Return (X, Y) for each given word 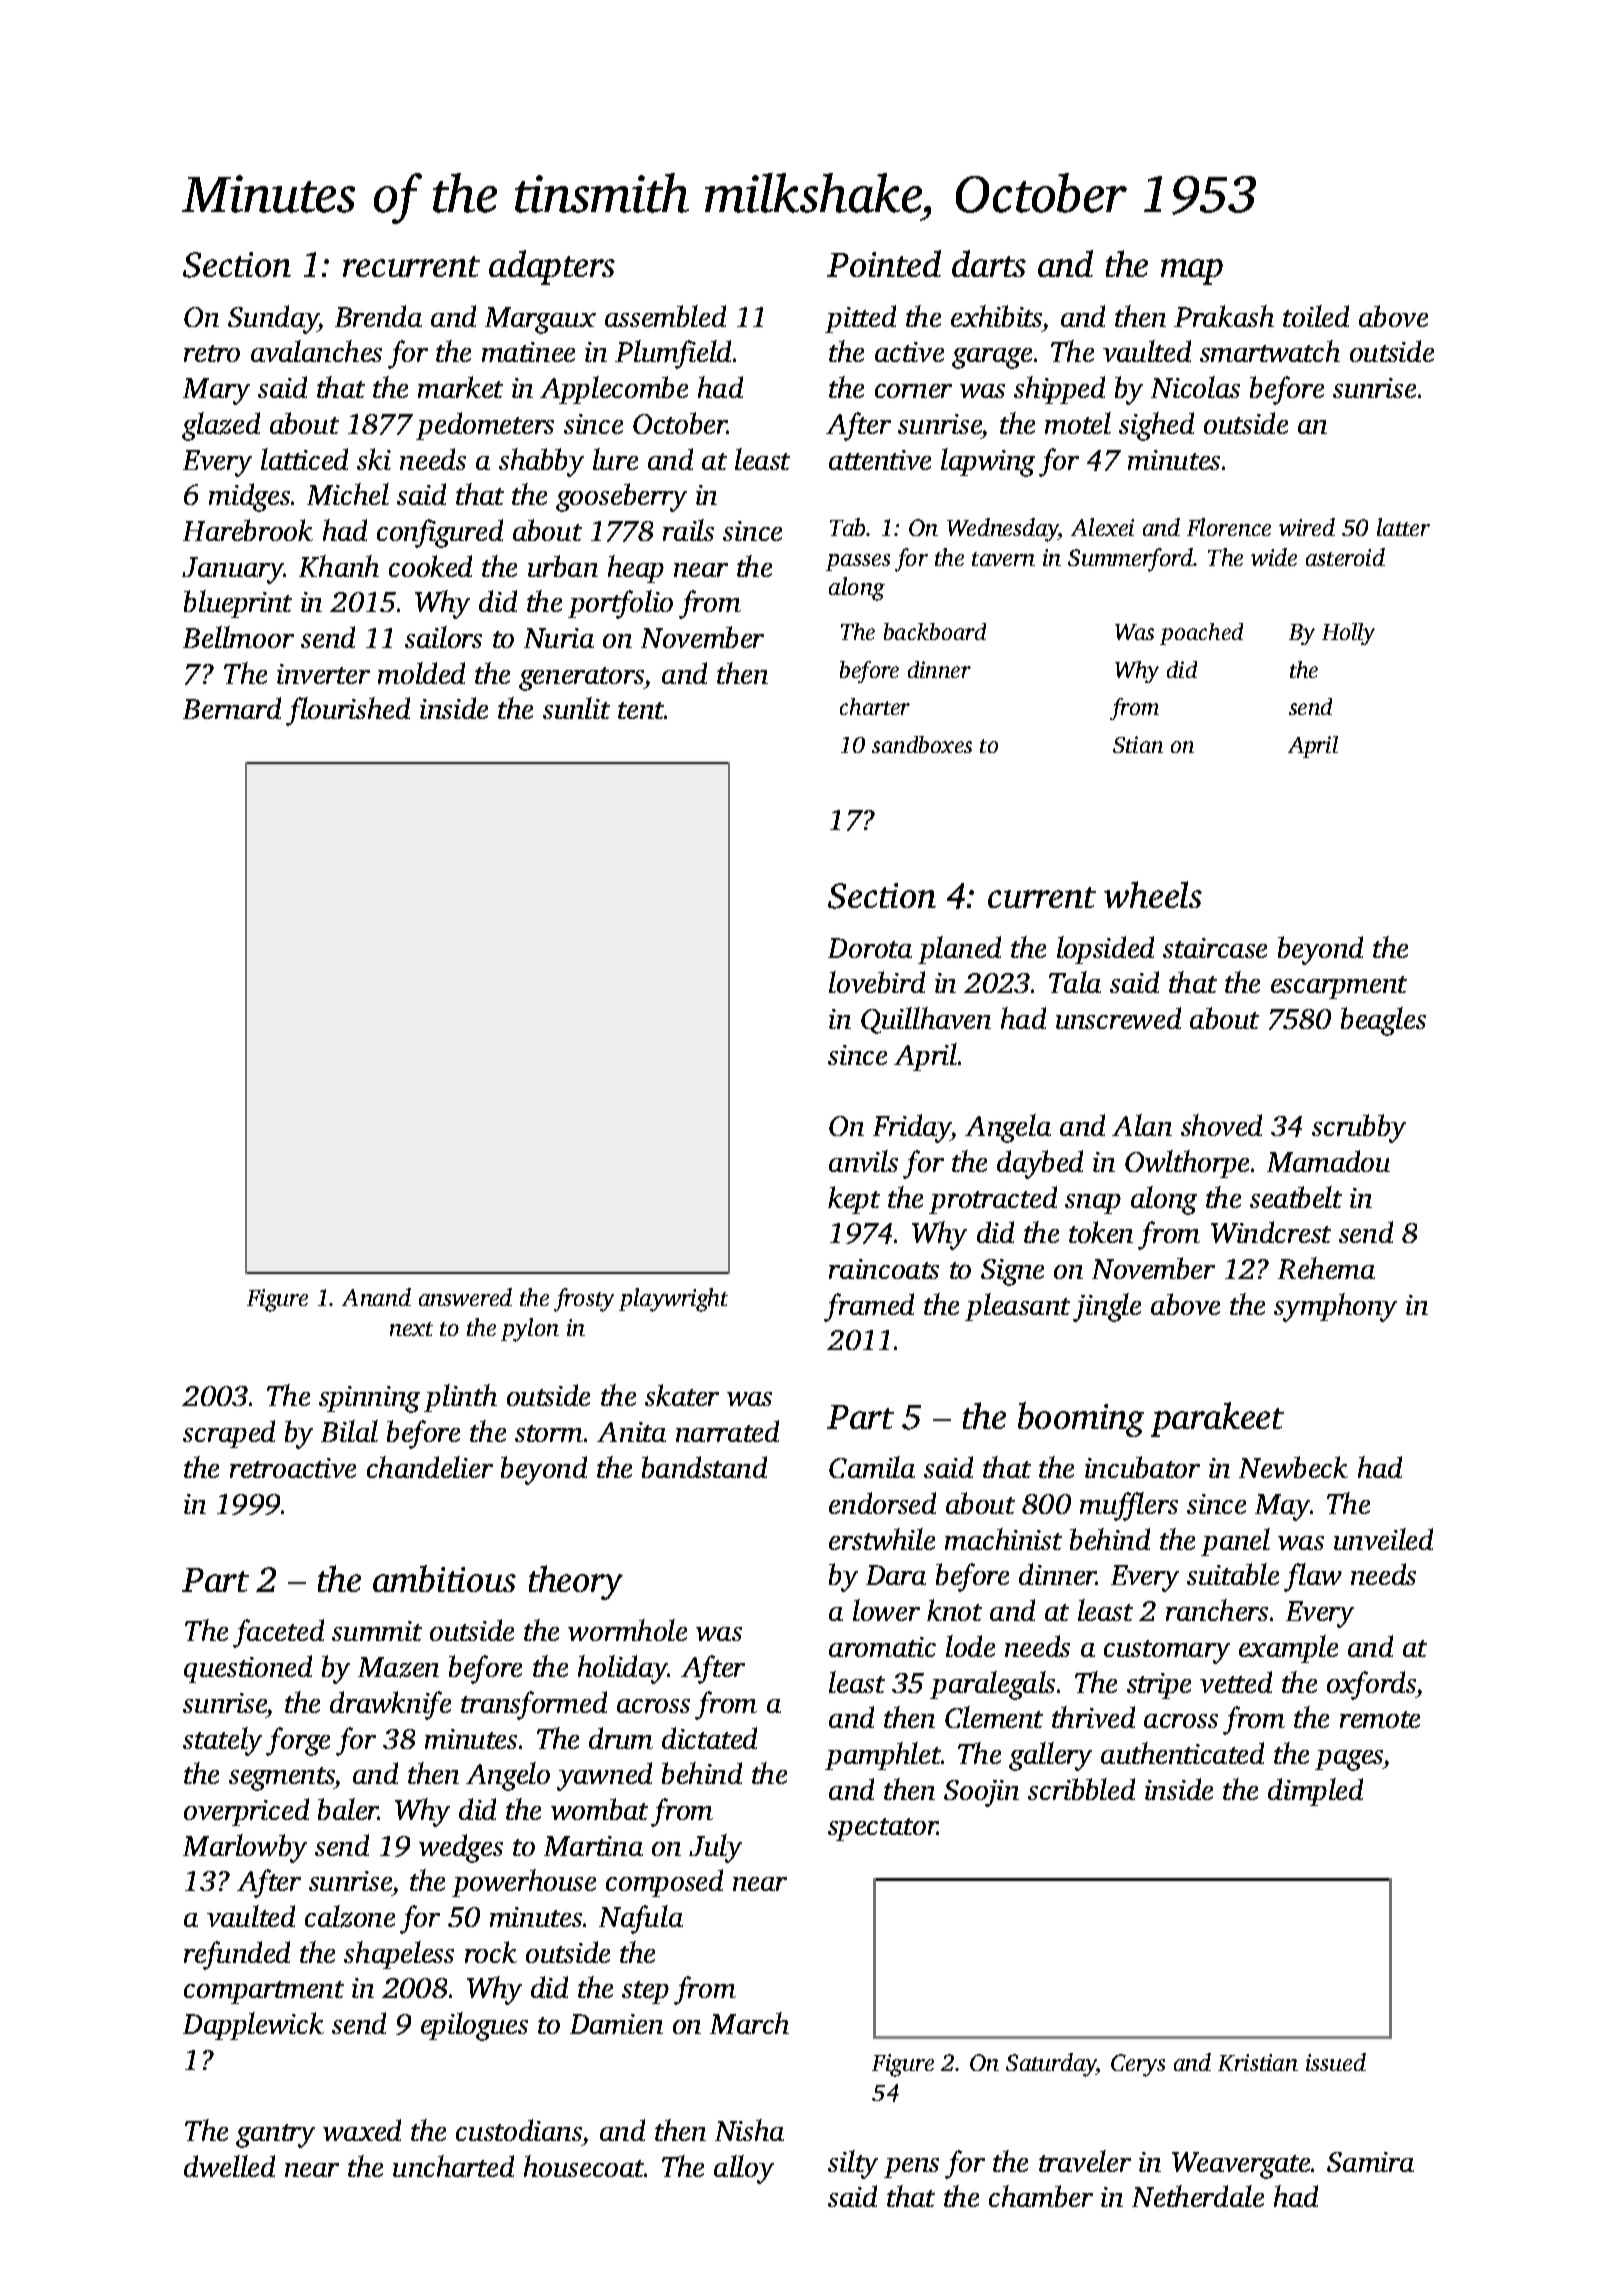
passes (858, 562)
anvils (863, 1161)
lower (886, 1610)
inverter (323, 674)
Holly (1348, 634)
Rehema (1326, 1268)
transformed (534, 1705)
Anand (376, 1297)
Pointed (884, 263)
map (1192, 272)
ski (374, 459)
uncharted (453, 2166)
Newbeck (1293, 1467)
